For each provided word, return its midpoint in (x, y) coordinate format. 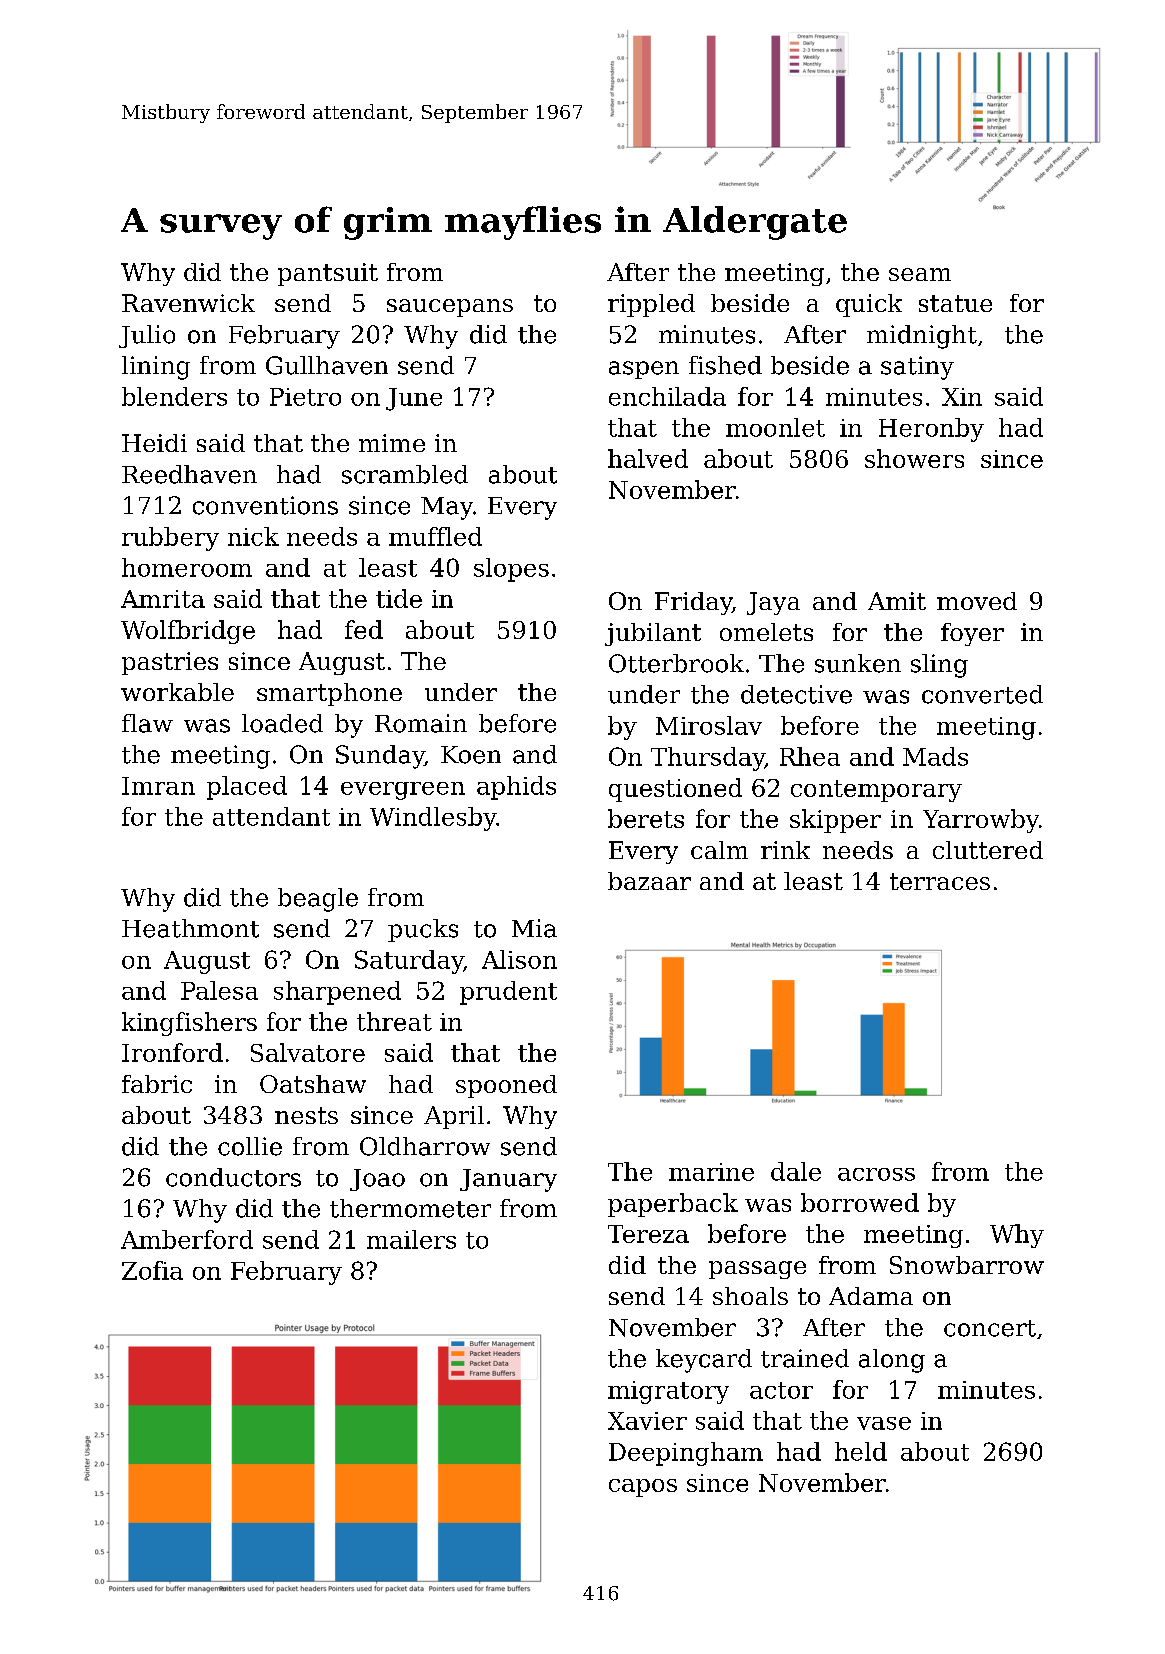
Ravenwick (188, 303)
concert (990, 1328)
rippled (651, 305)
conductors (233, 1177)
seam (920, 274)
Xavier (647, 1421)
